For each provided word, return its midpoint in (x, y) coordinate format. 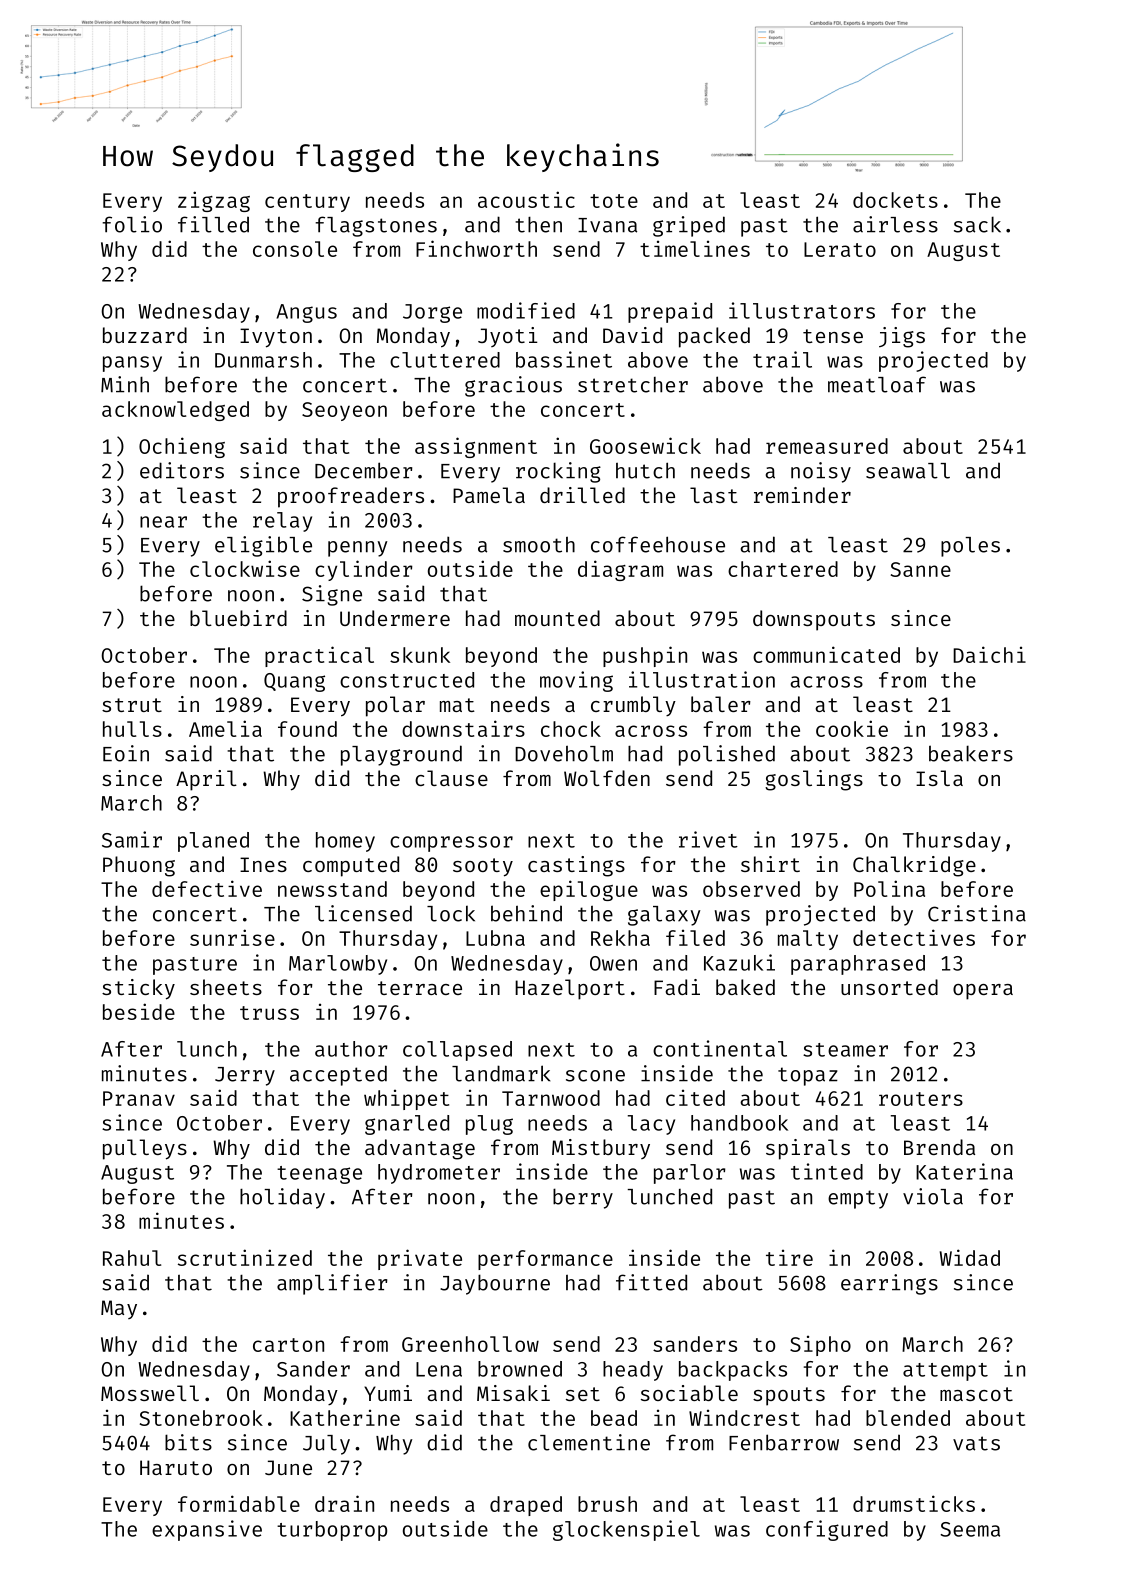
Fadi (677, 987)
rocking (558, 472)
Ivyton (276, 338)
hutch (645, 470)
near (163, 522)
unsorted (889, 987)
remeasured (827, 446)
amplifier (332, 1284)
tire (789, 1258)
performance (545, 1260)
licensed (363, 913)
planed (213, 842)
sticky (138, 989)
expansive (207, 1530)
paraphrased (858, 965)
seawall (908, 471)
